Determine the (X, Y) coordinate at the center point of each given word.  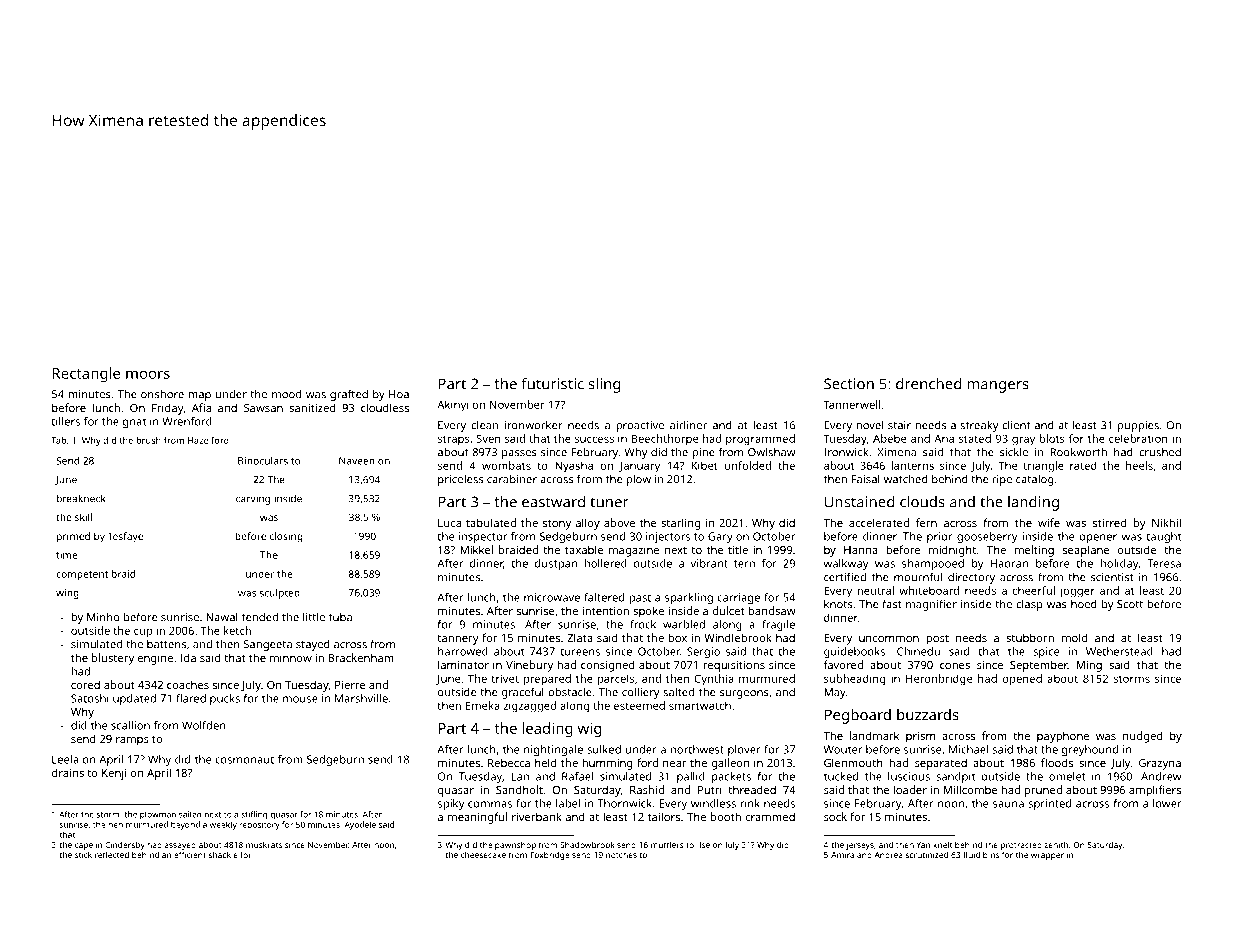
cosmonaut (244, 760)
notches (621, 855)
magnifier (931, 605)
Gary (720, 537)
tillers (66, 421)
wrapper (1047, 856)
